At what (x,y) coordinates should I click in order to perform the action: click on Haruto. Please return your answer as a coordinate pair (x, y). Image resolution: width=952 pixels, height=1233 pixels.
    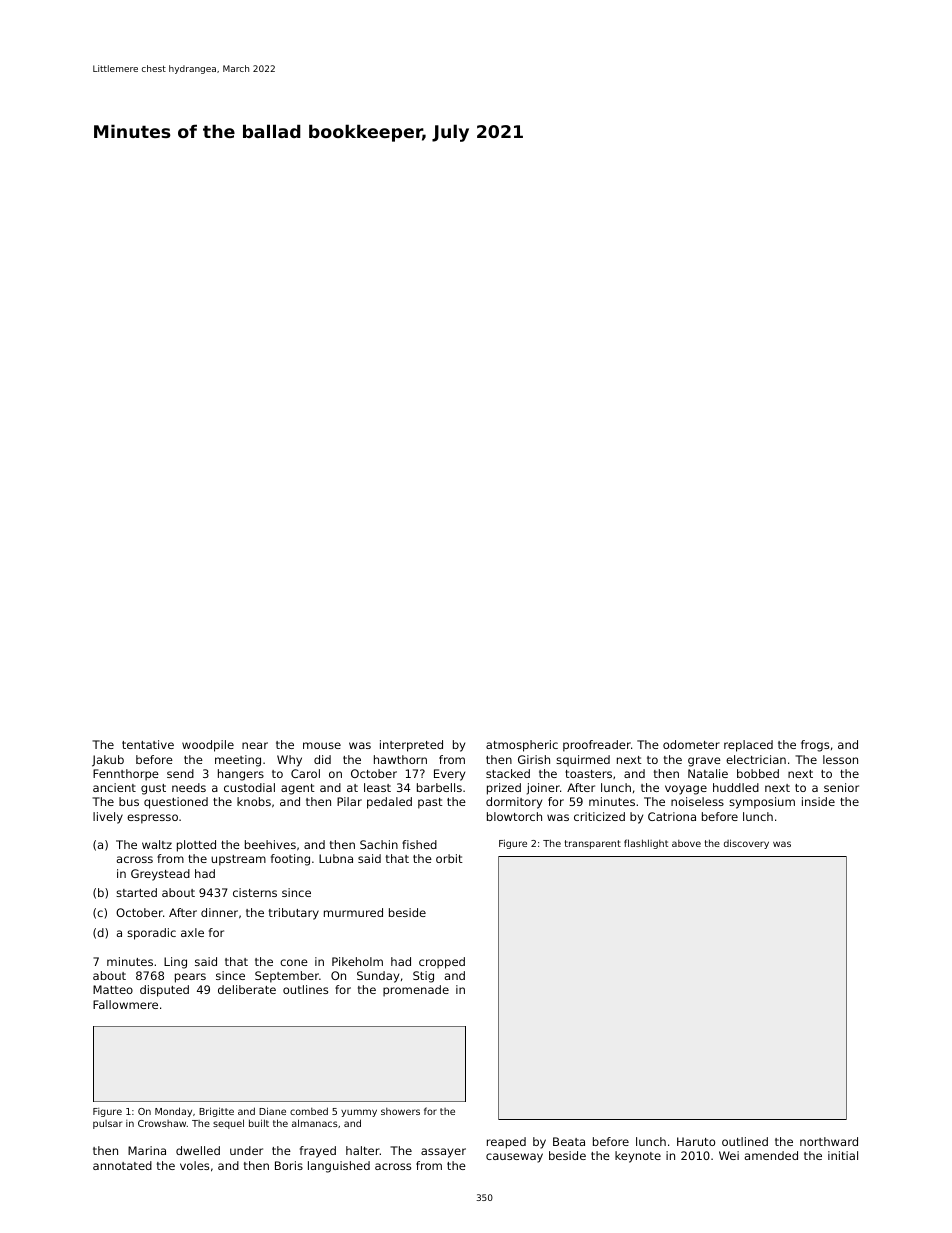
    Looking at the image, I should click on (696, 1141).
